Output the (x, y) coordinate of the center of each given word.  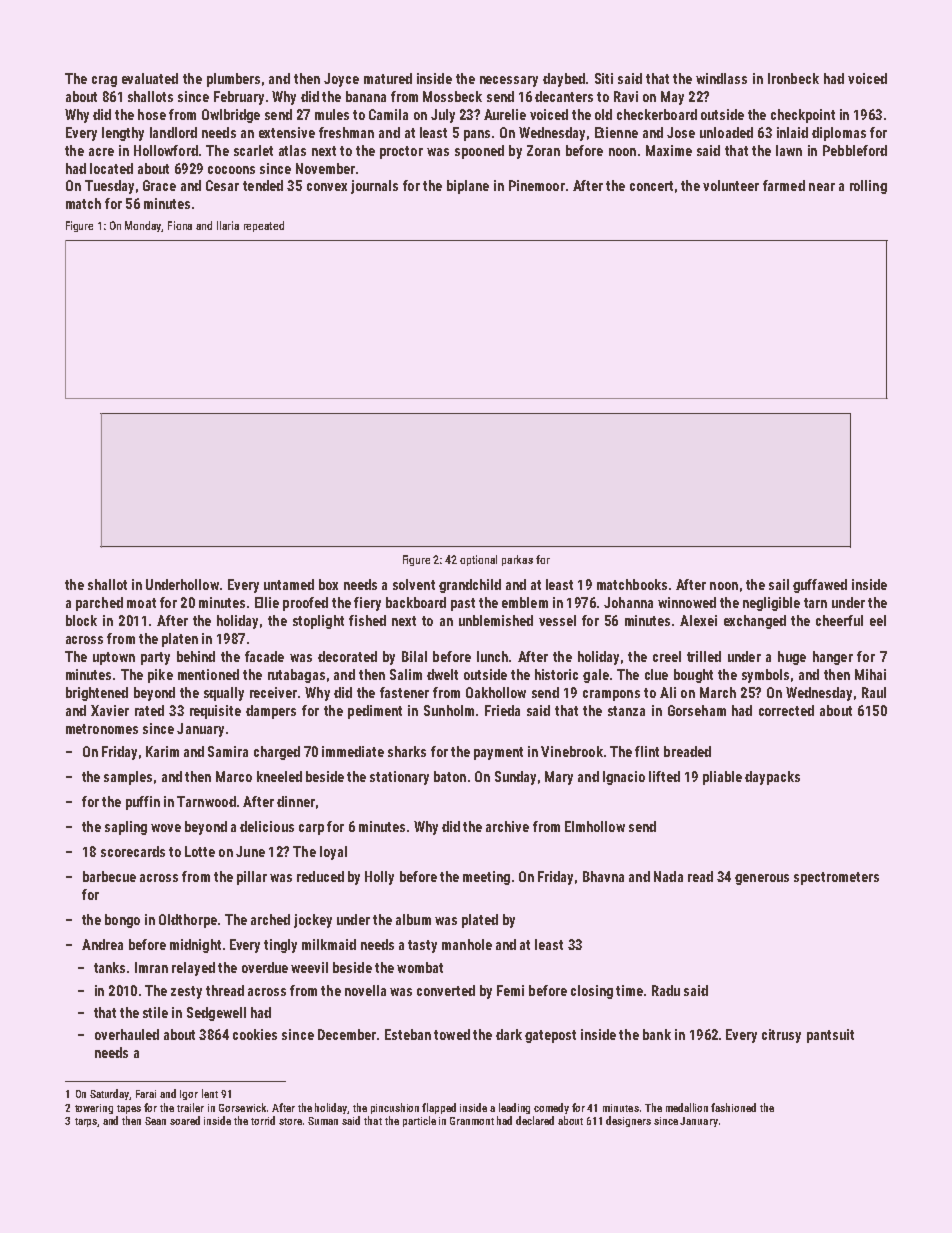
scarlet (253, 150)
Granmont (472, 1121)
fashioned (733, 1107)
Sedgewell (216, 1014)
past (463, 604)
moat (141, 603)
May (672, 98)
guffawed (820, 586)
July (443, 116)
